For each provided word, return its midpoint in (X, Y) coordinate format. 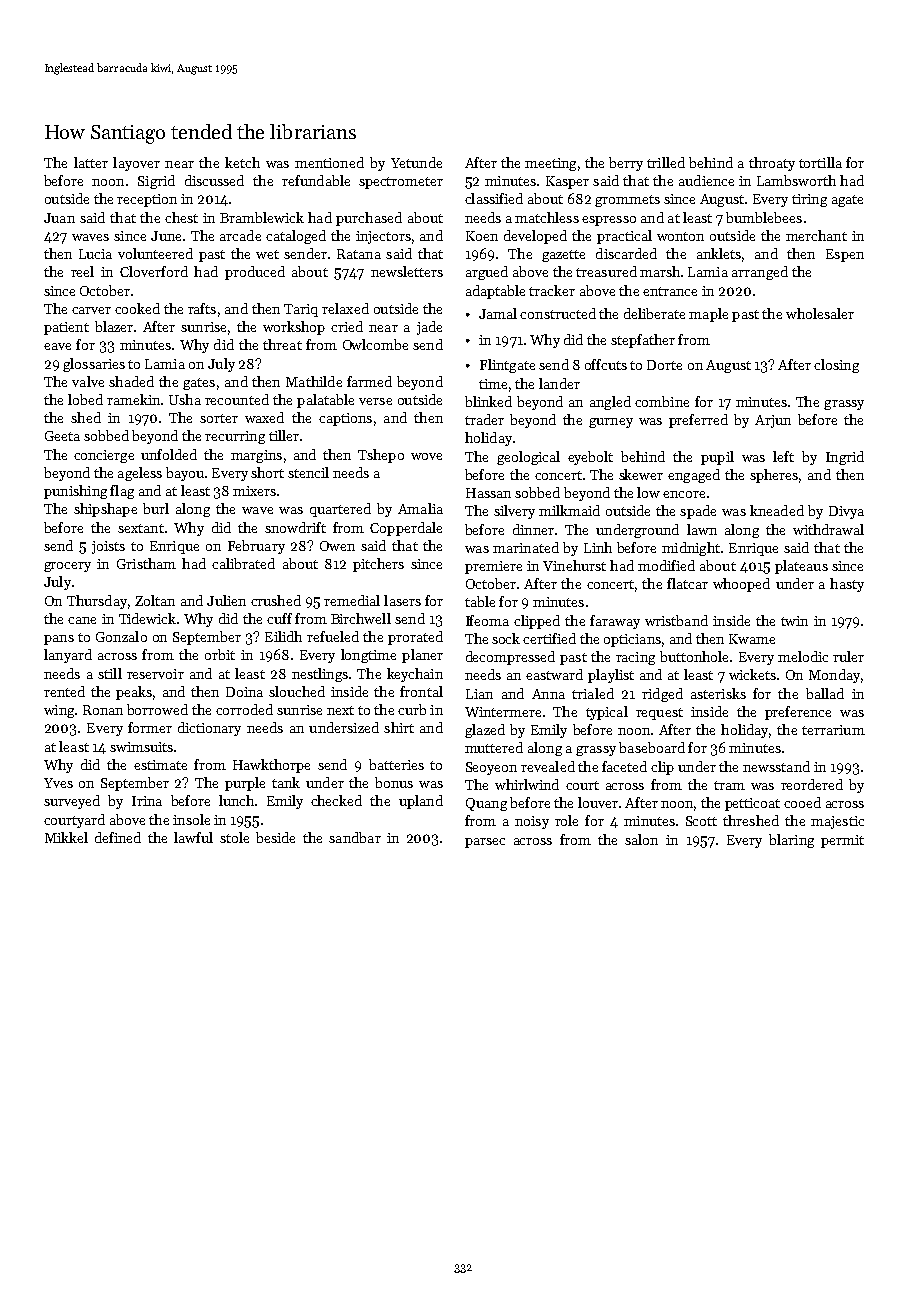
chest (181, 217)
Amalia (420, 508)
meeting (550, 164)
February (256, 547)
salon (641, 839)
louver (598, 802)
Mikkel (66, 837)
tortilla (820, 162)
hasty (847, 585)
